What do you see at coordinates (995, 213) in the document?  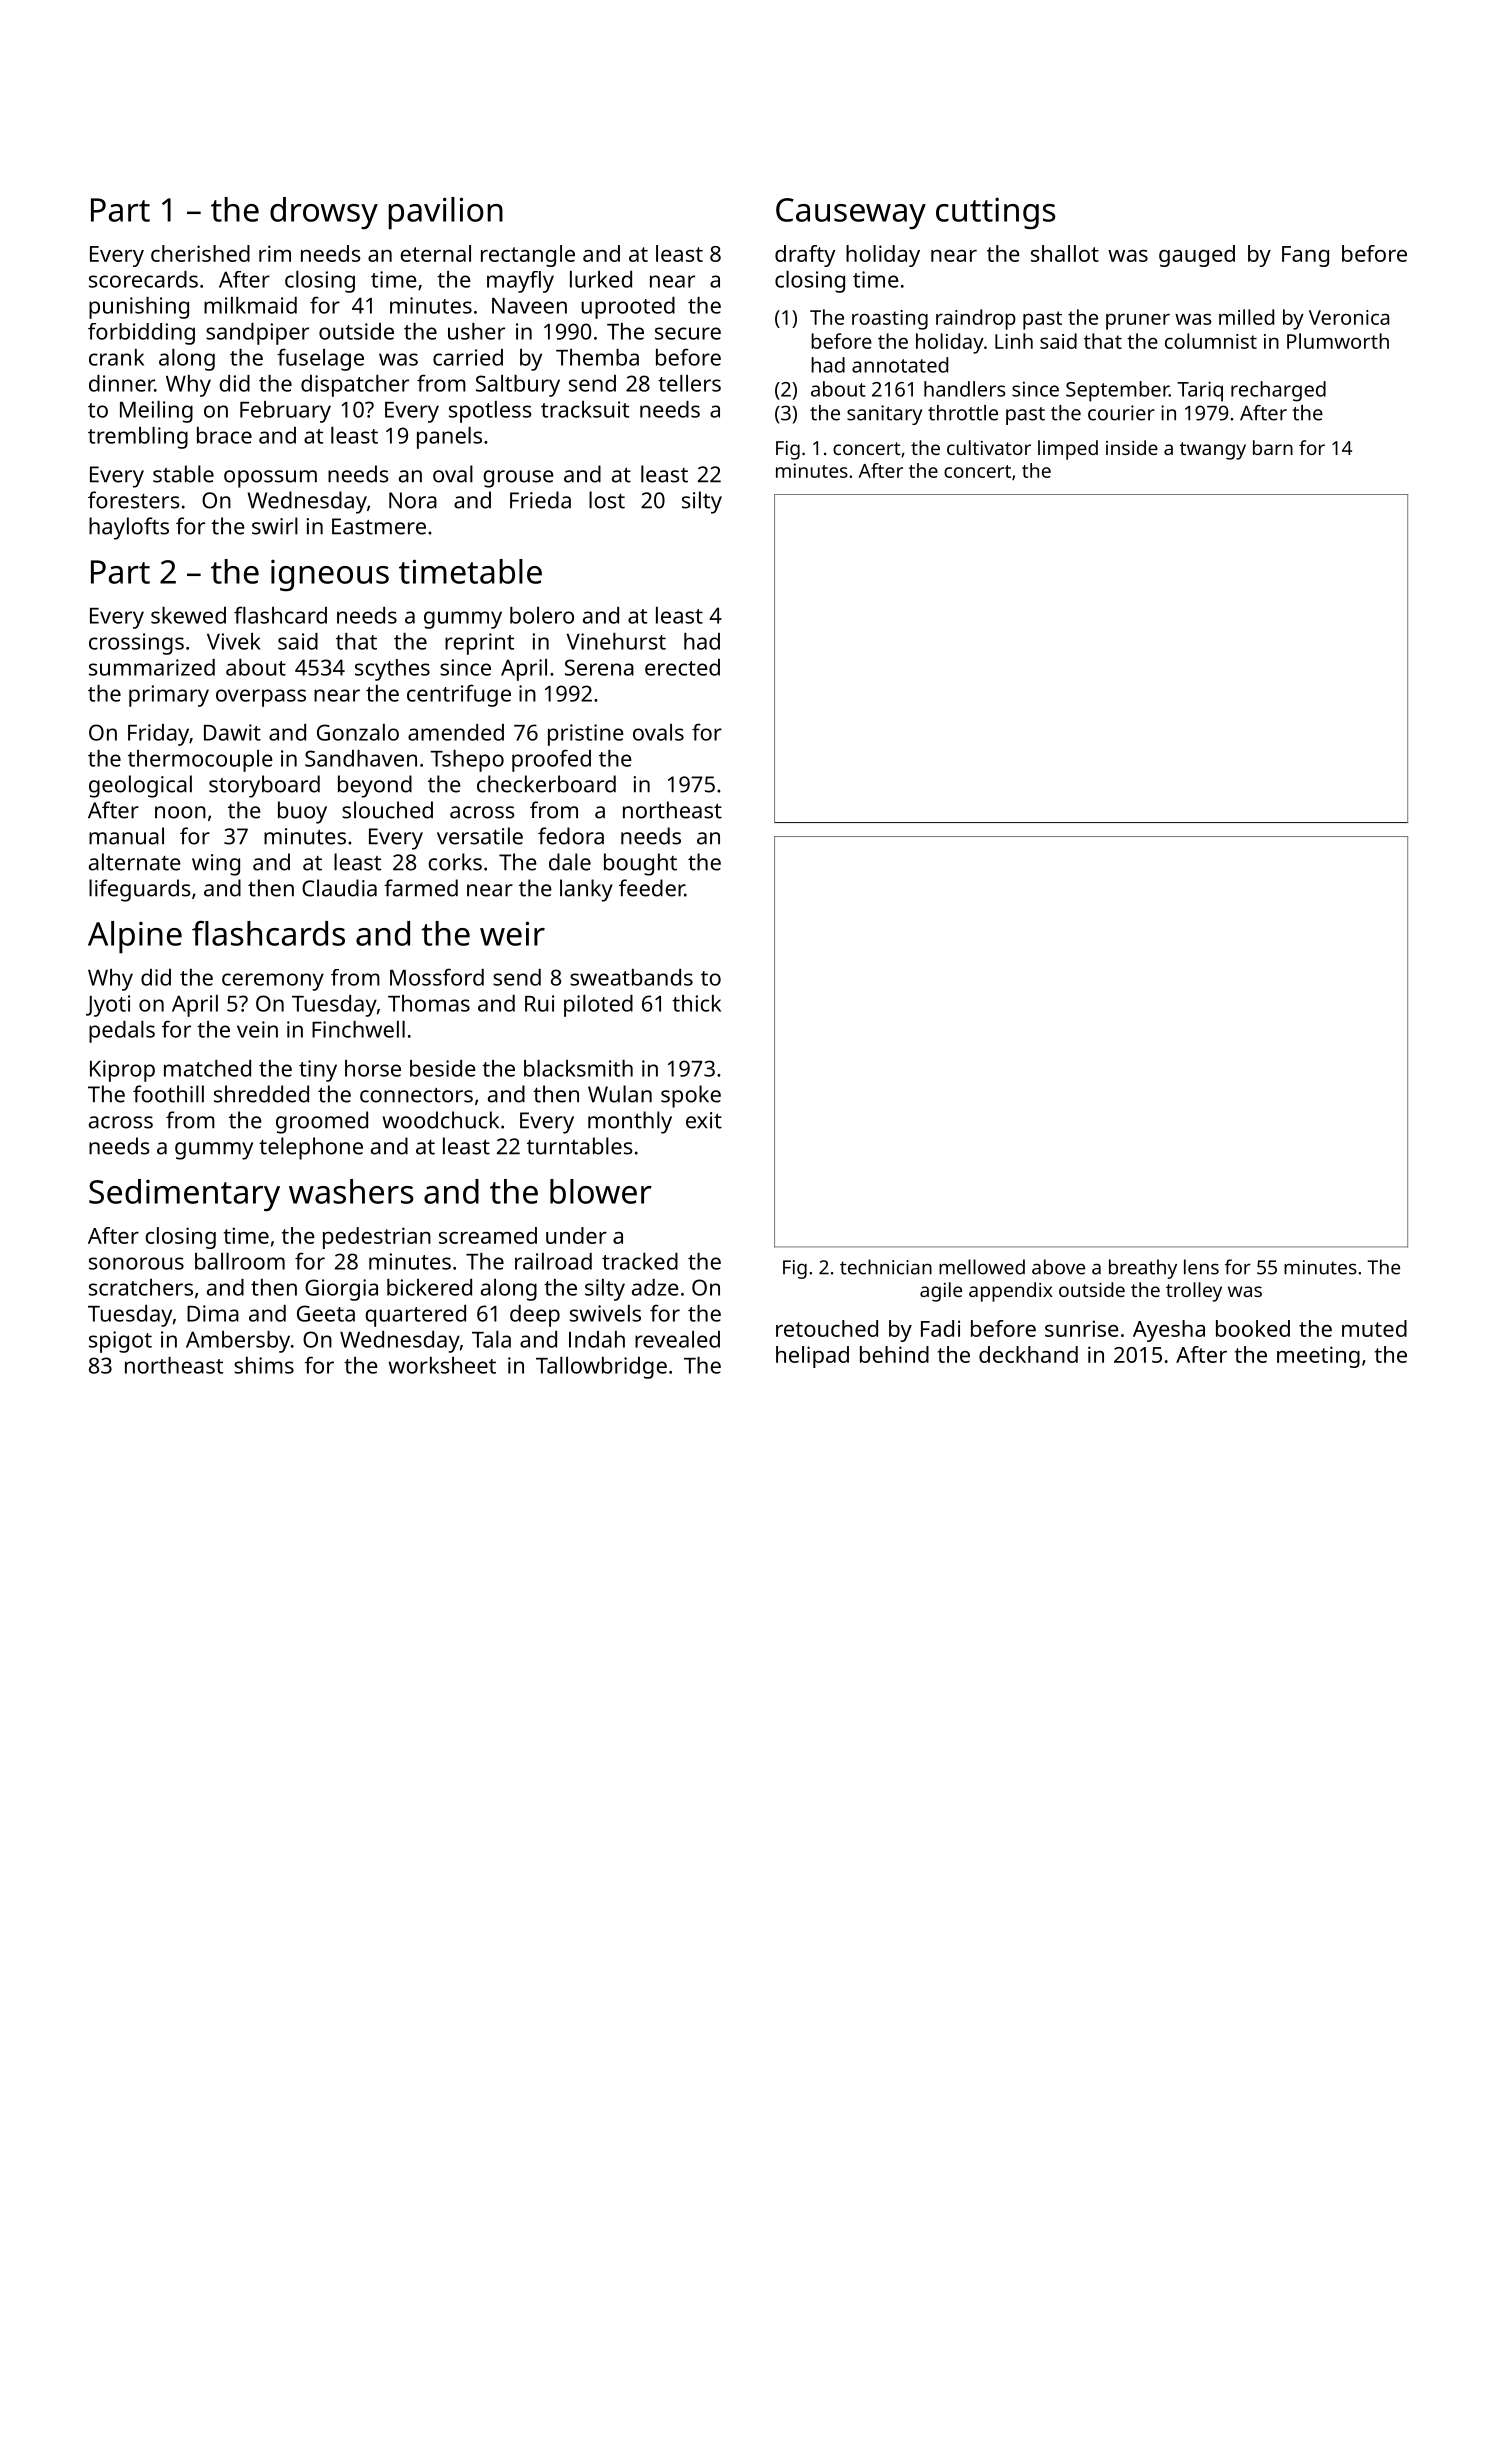 I see `cuttings` at bounding box center [995, 213].
